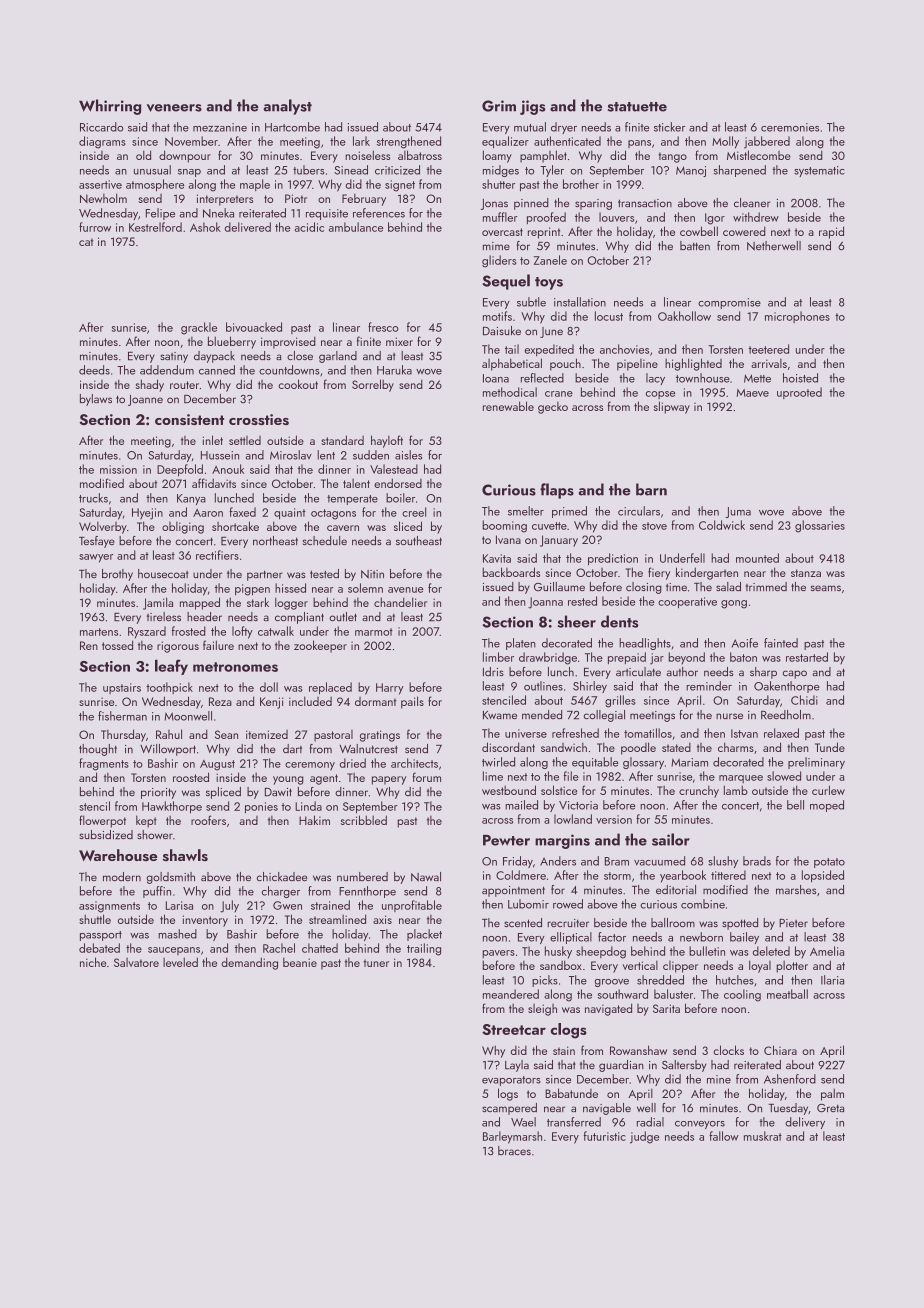 The height and width of the screenshot is (1308, 924). Describe the element at coordinates (514, 1150) in the screenshot. I see `braces` at that location.
